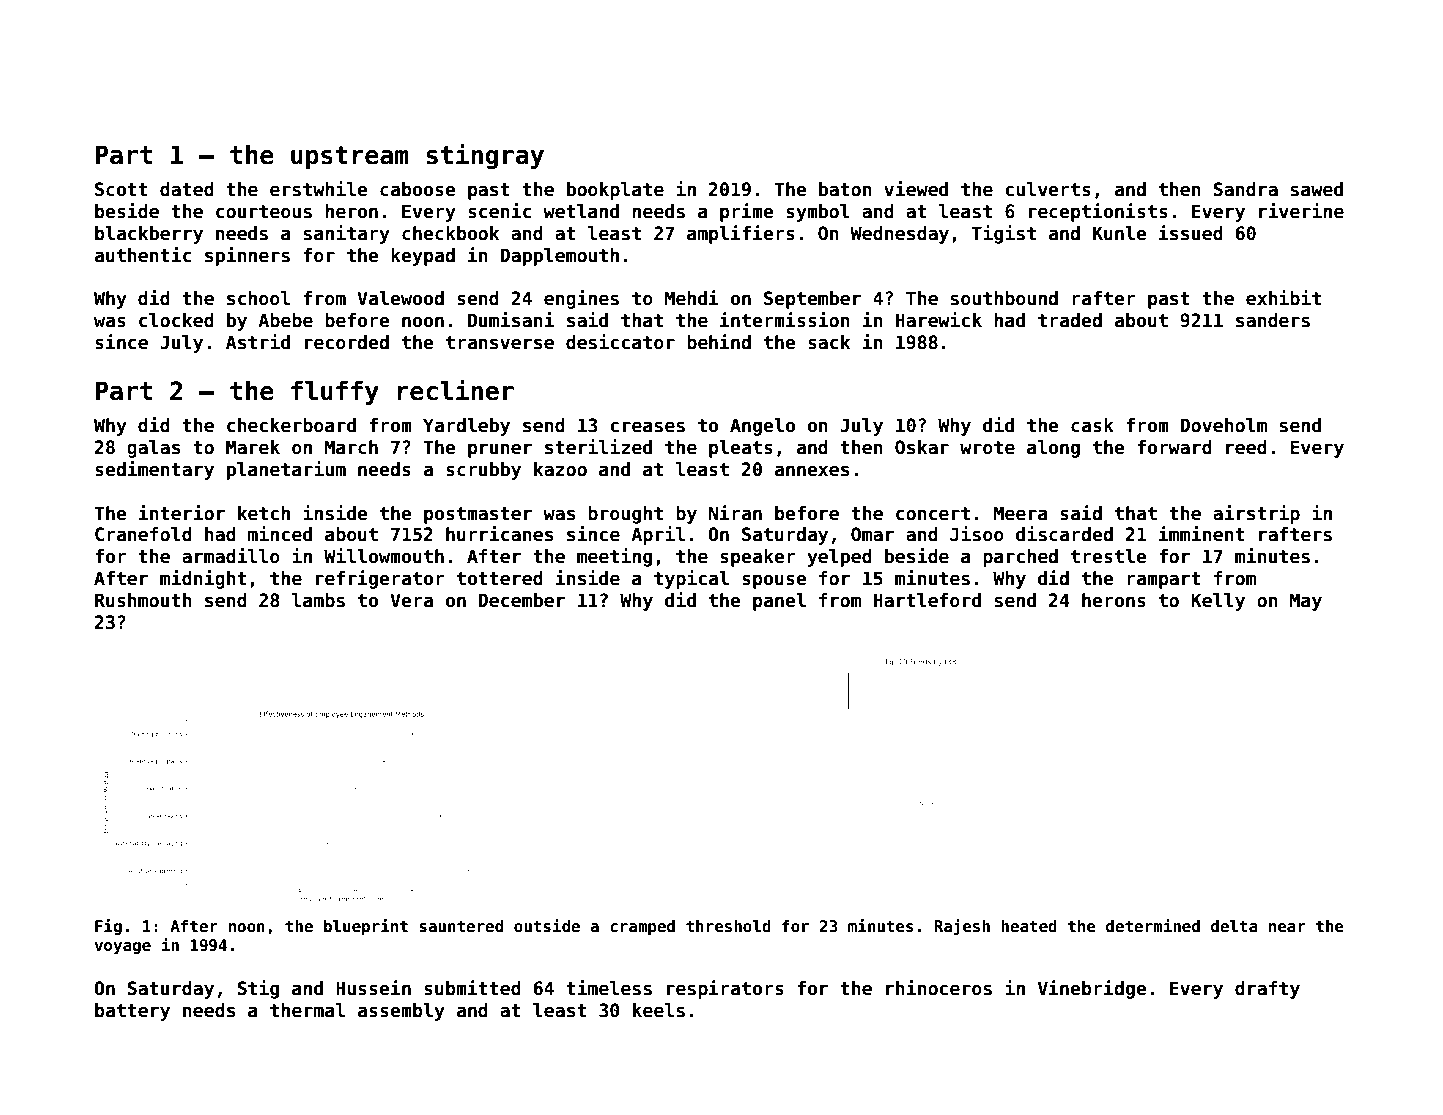 The width and height of the document is (1443, 1115). I want to click on exhibit, so click(1283, 298).
